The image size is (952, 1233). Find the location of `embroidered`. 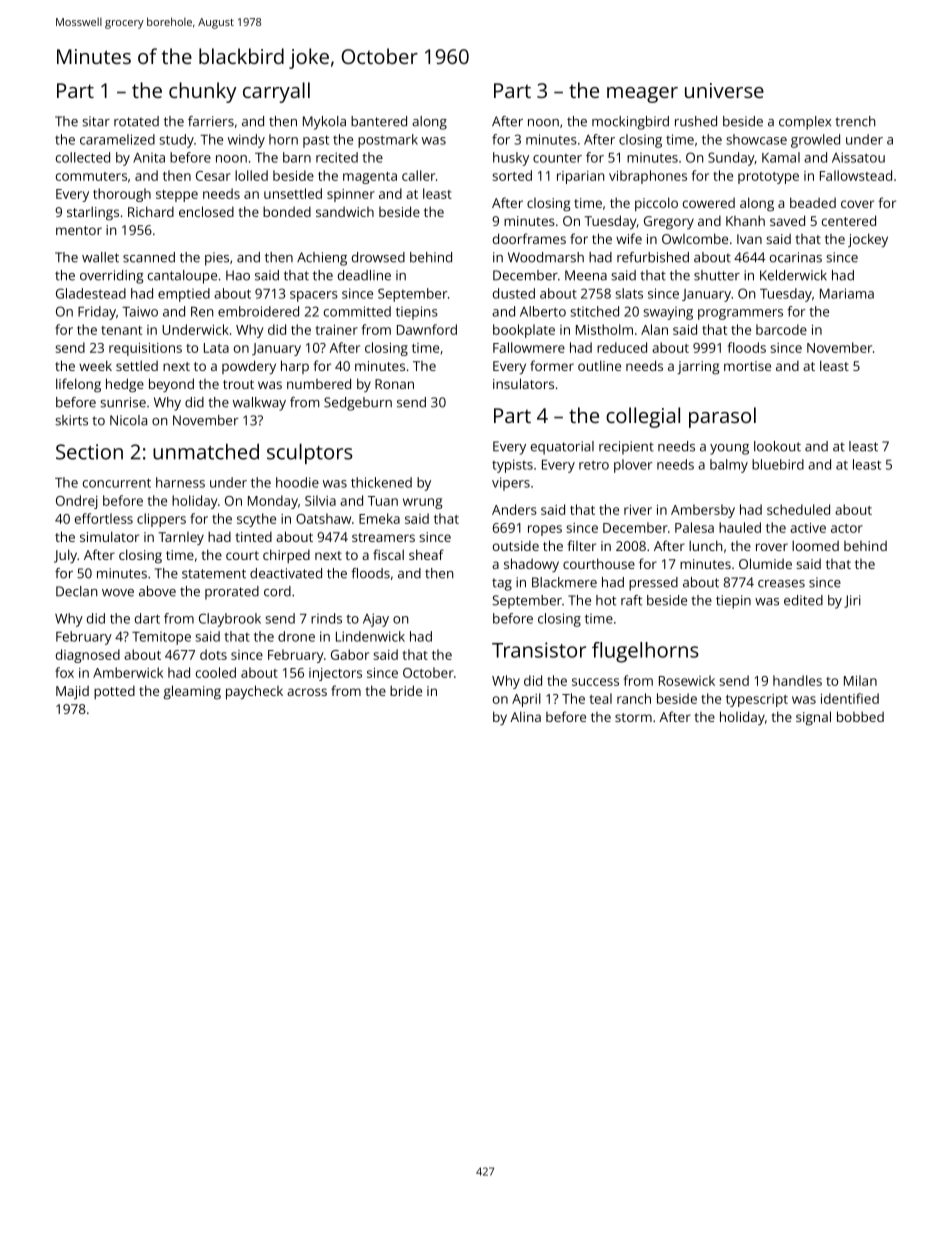

embroidered is located at coordinates (258, 311).
